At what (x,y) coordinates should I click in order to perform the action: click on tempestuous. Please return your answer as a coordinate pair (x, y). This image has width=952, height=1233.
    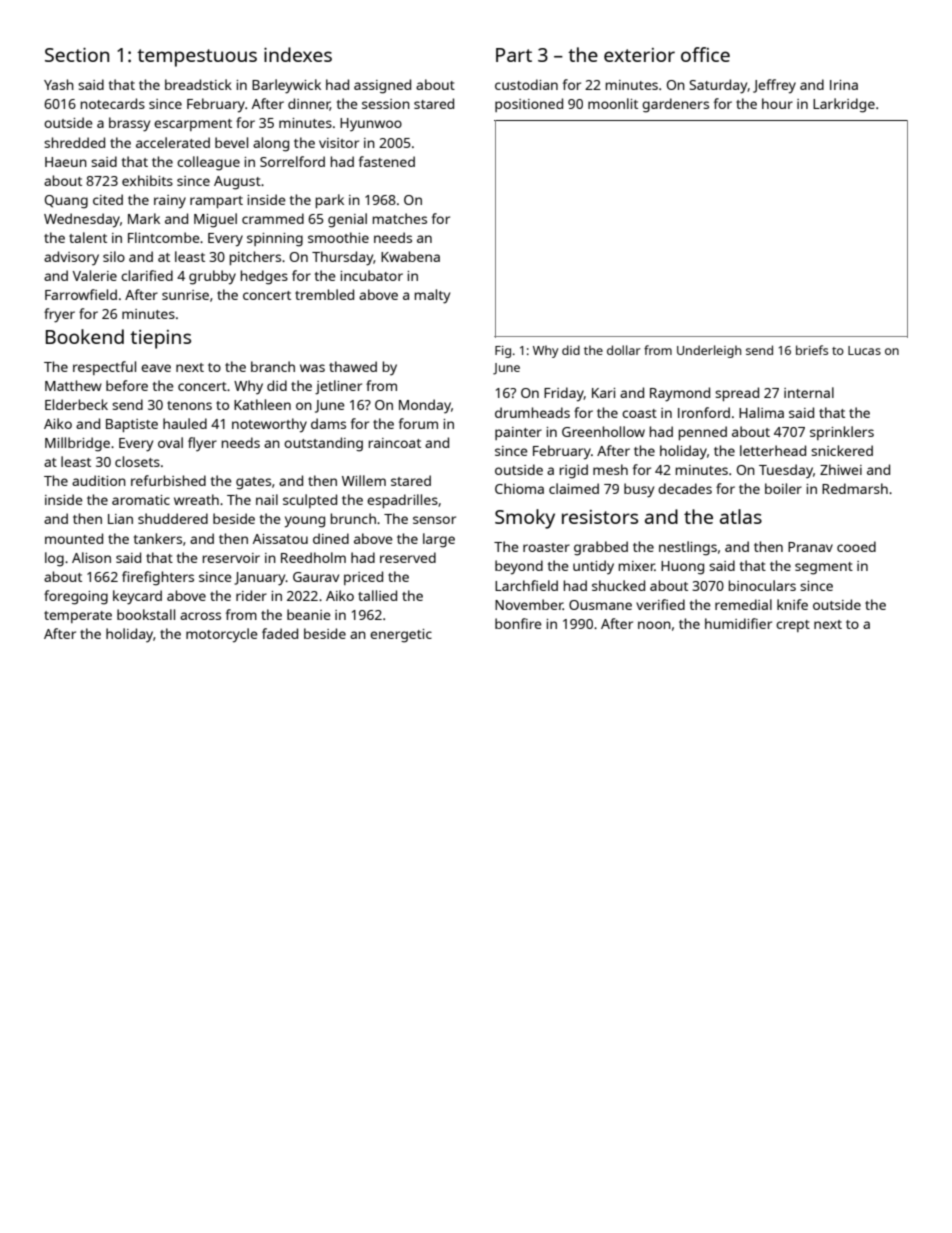
    Looking at the image, I should click on (197, 58).
